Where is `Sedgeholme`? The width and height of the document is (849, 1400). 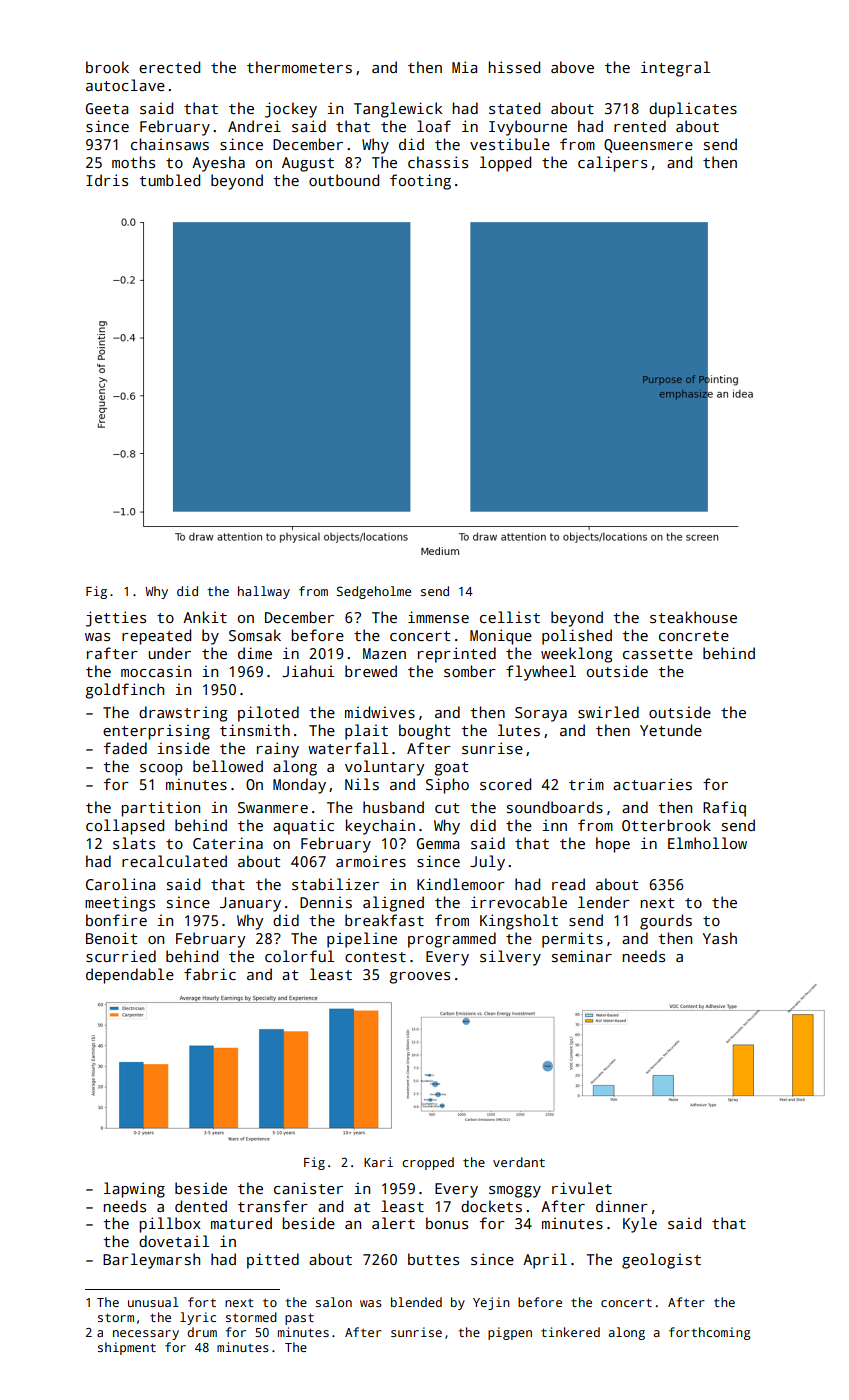
Sedgeholme is located at coordinates (374, 592).
